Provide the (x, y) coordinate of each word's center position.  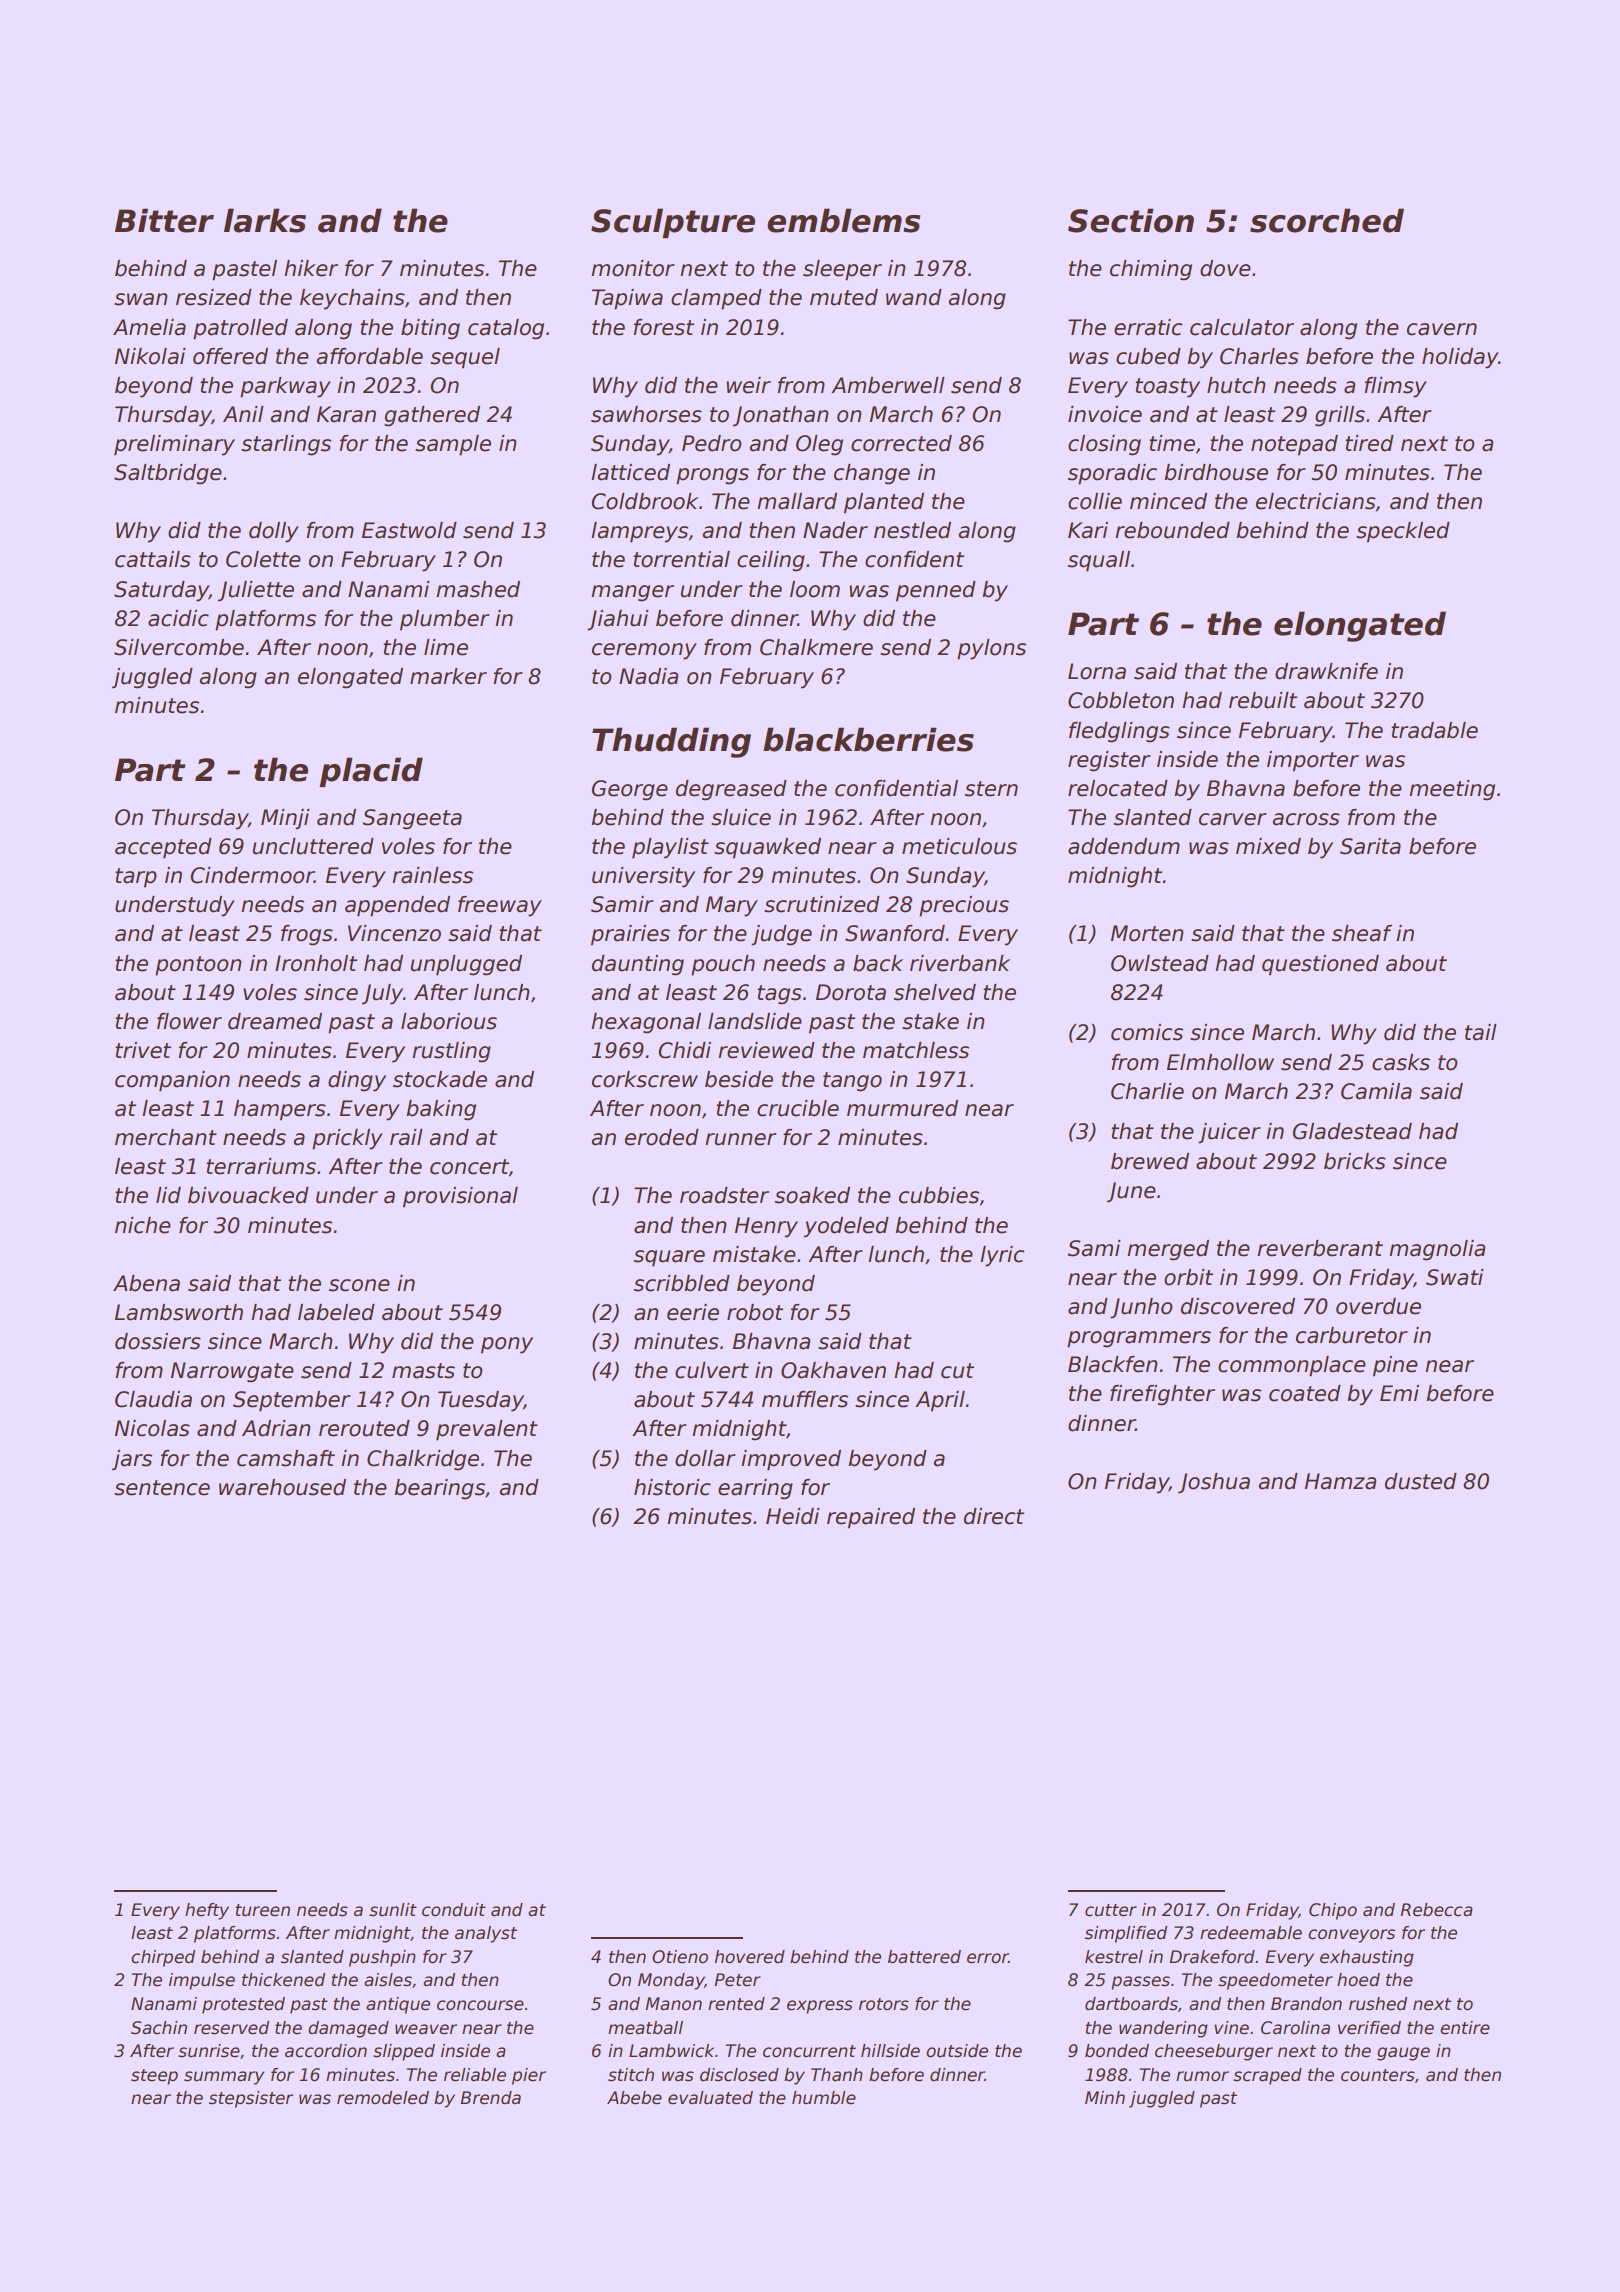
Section (1131, 220)
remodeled (383, 2098)
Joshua (1214, 1483)
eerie (693, 1312)
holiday (1460, 358)
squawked (767, 848)
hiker (311, 268)
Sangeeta (412, 819)
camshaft (286, 1458)
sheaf (1362, 933)
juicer (1229, 1133)
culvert (712, 1370)
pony (507, 1345)
